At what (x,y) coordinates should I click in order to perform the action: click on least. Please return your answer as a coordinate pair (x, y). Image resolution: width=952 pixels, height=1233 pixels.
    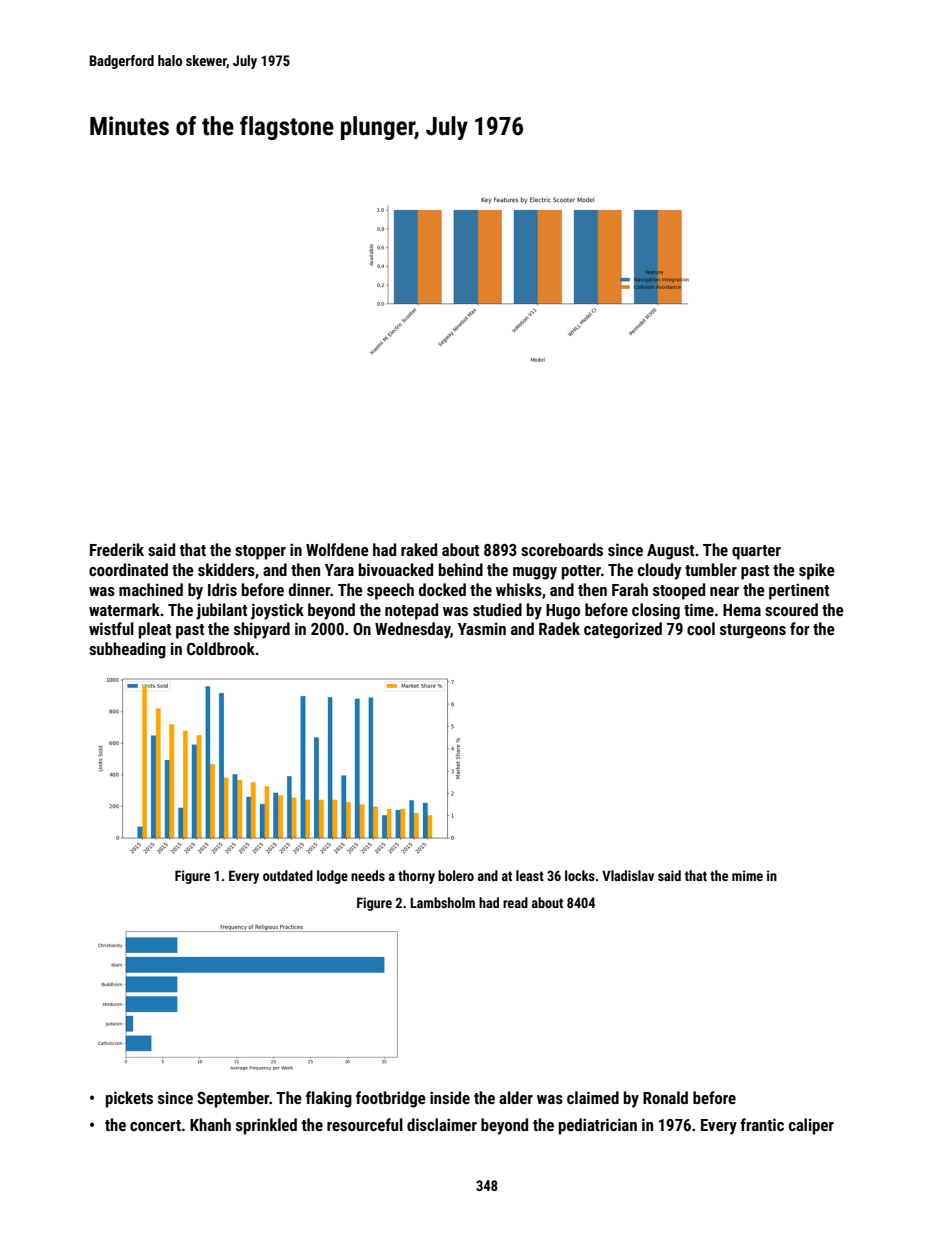
    Looking at the image, I should click on (530, 875).
